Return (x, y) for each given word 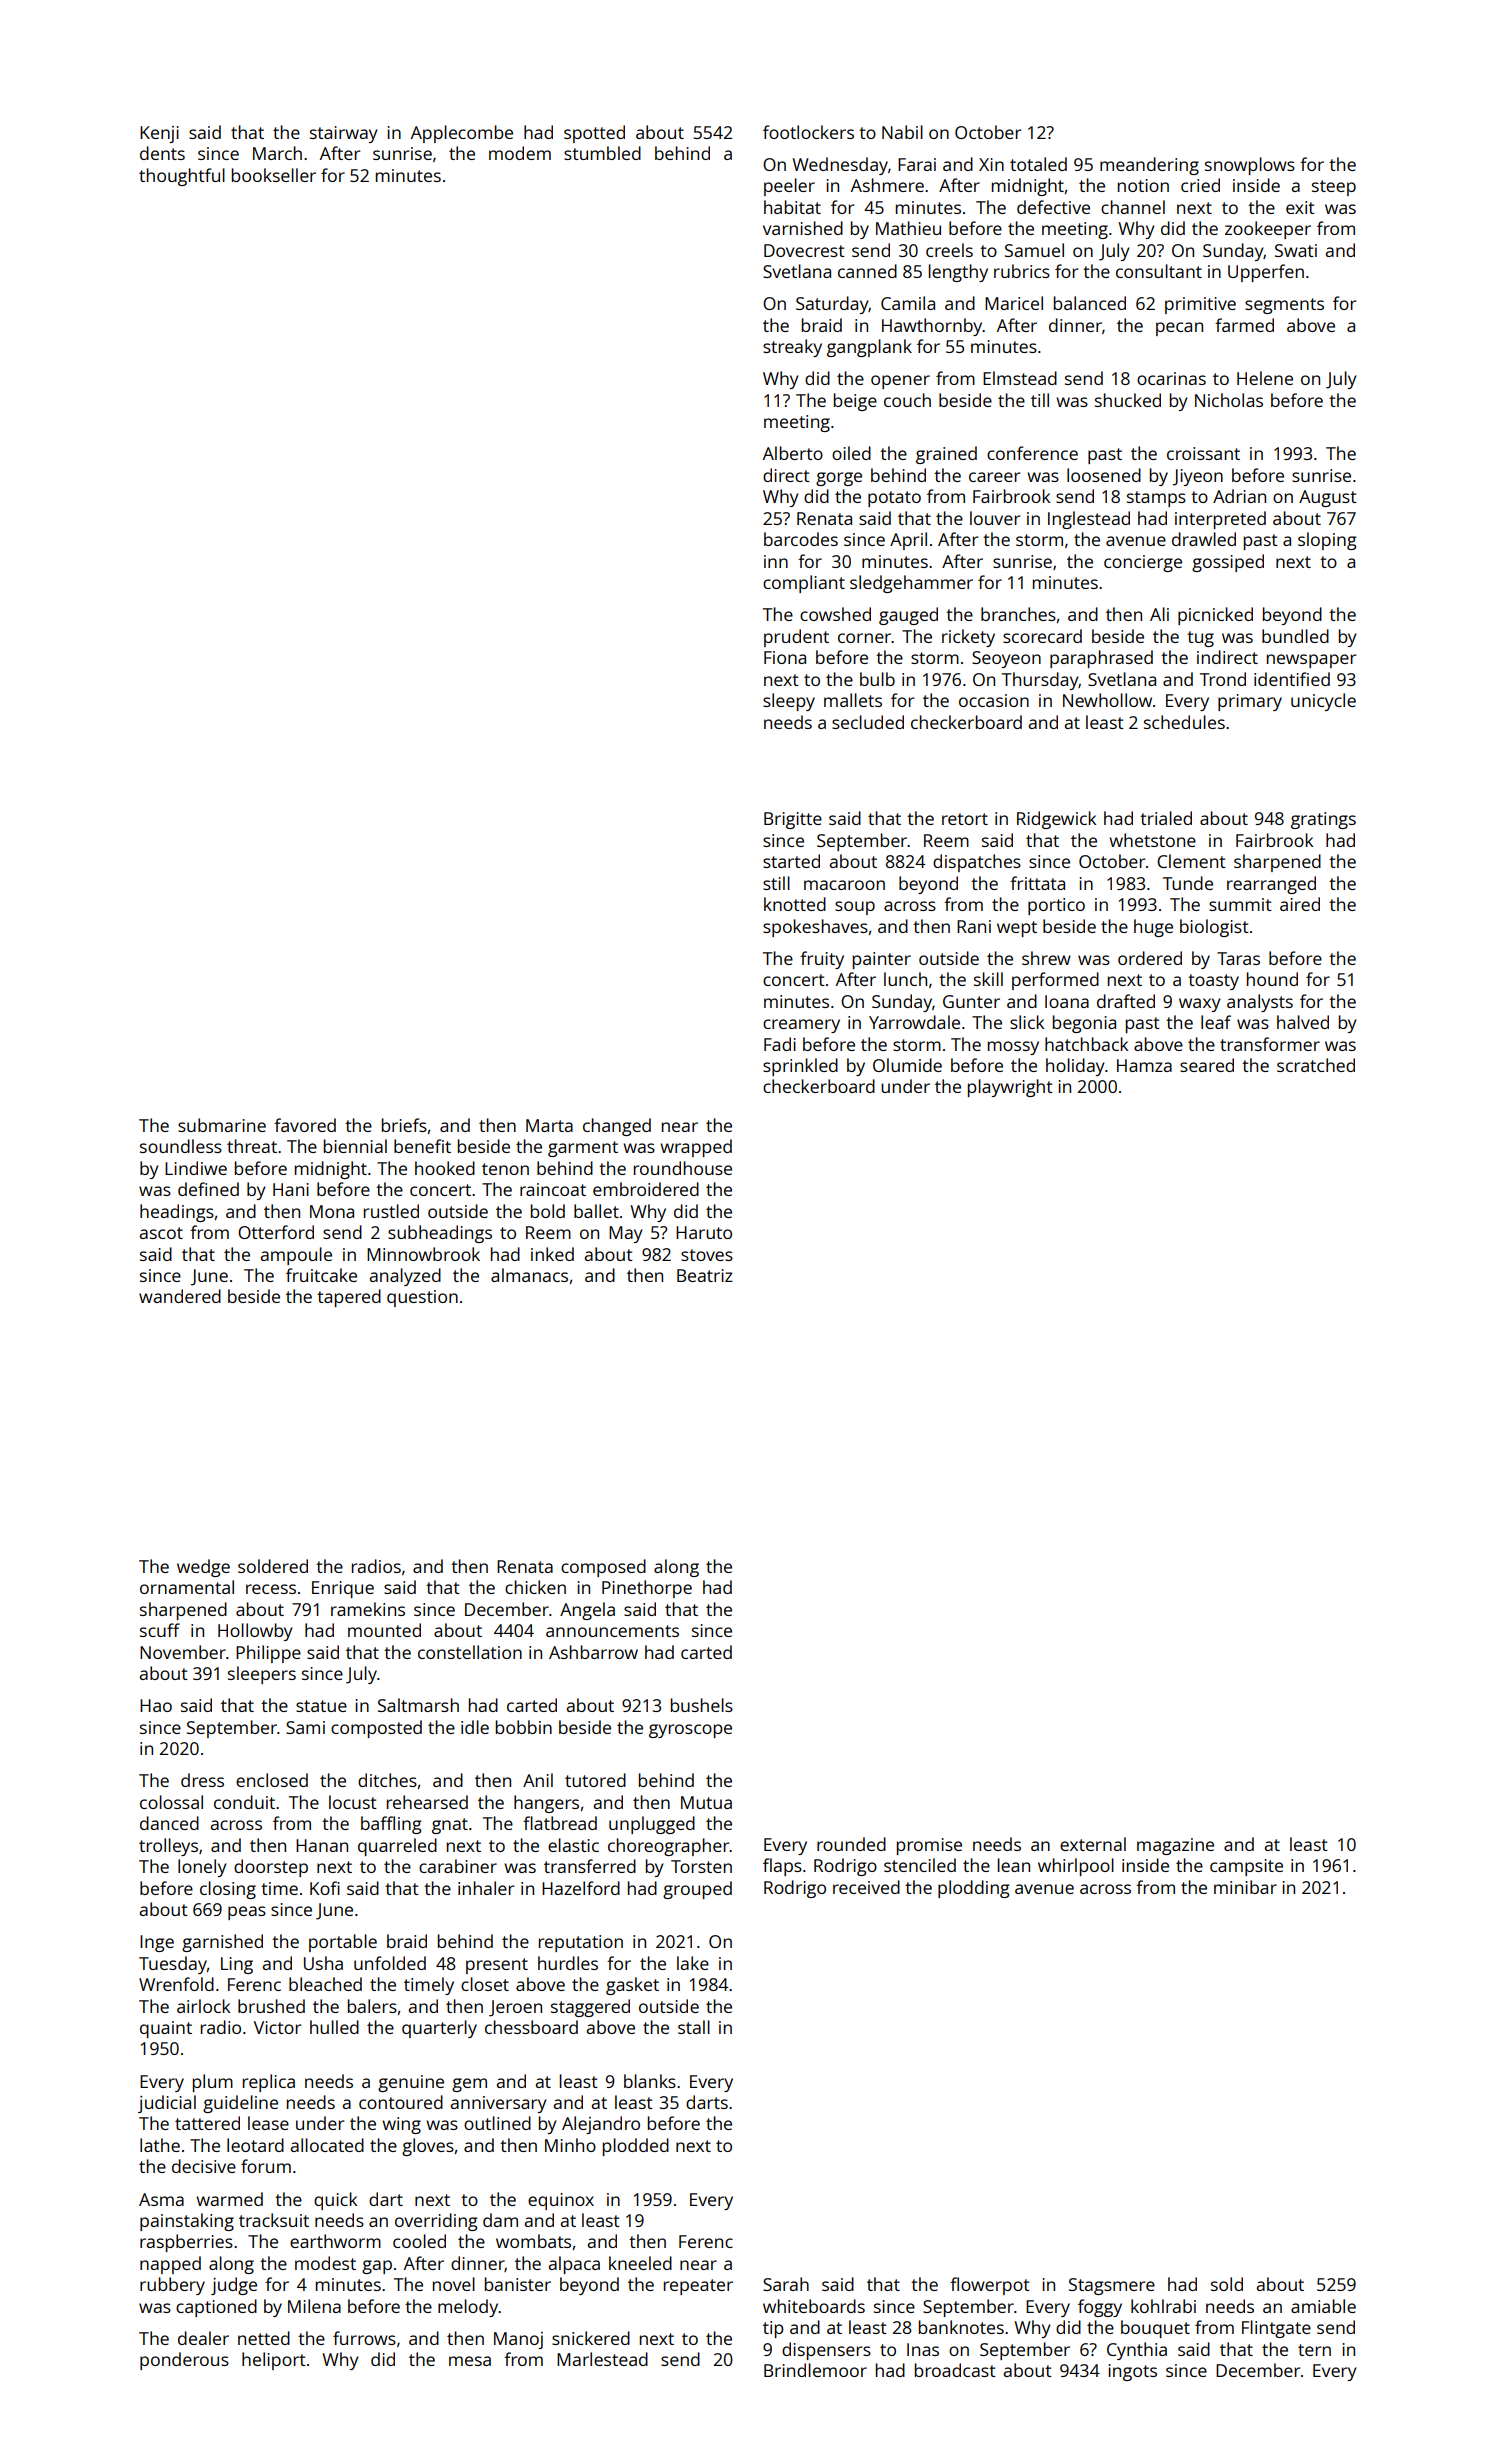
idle (475, 1727)
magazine (1175, 1846)
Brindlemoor (815, 2370)
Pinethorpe (647, 1589)
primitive (1200, 305)
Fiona (785, 657)
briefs (404, 1125)
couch (907, 400)
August (1328, 498)
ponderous (184, 2361)
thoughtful (182, 177)
